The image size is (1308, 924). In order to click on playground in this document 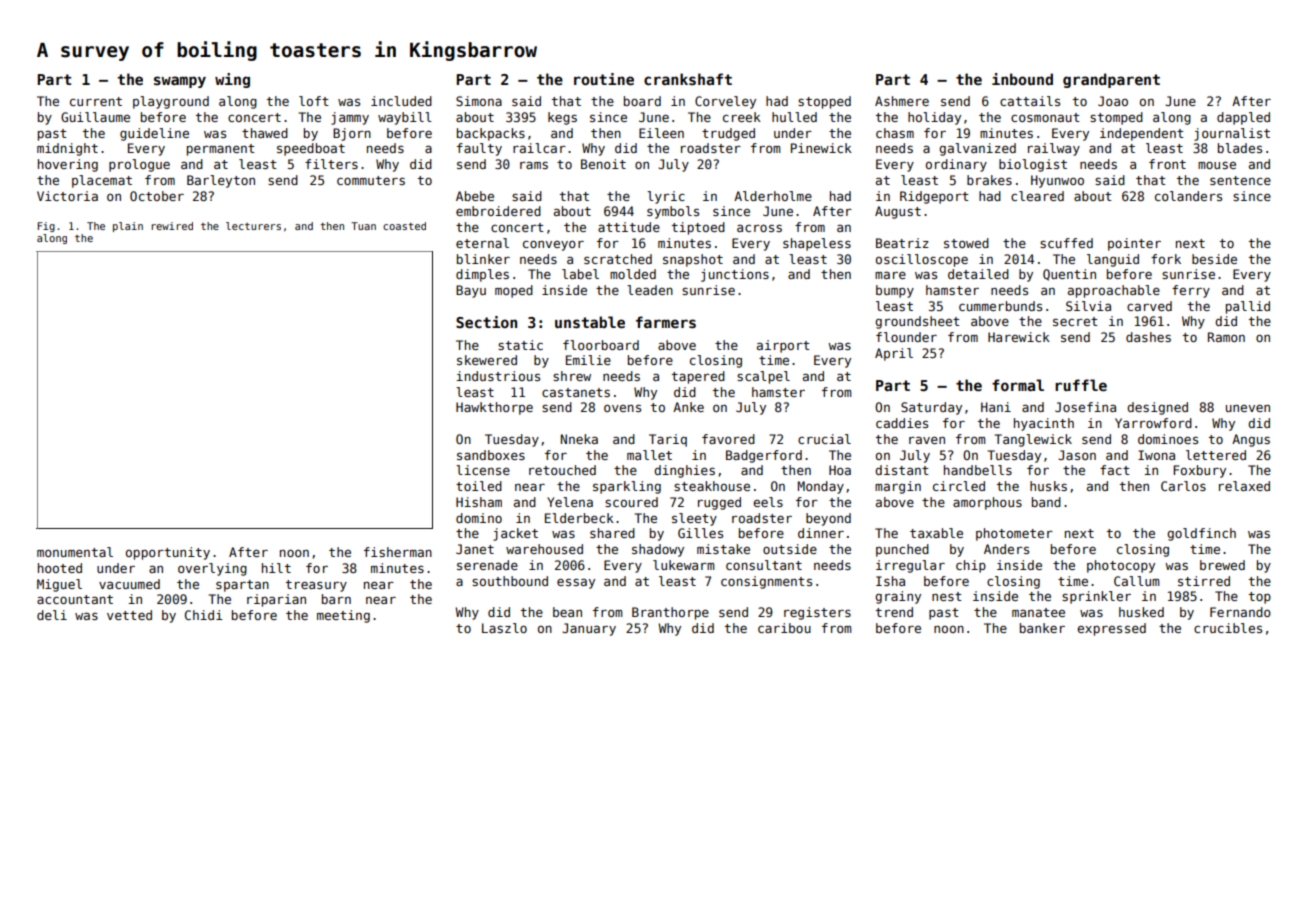, I will do `click(171, 102)`.
